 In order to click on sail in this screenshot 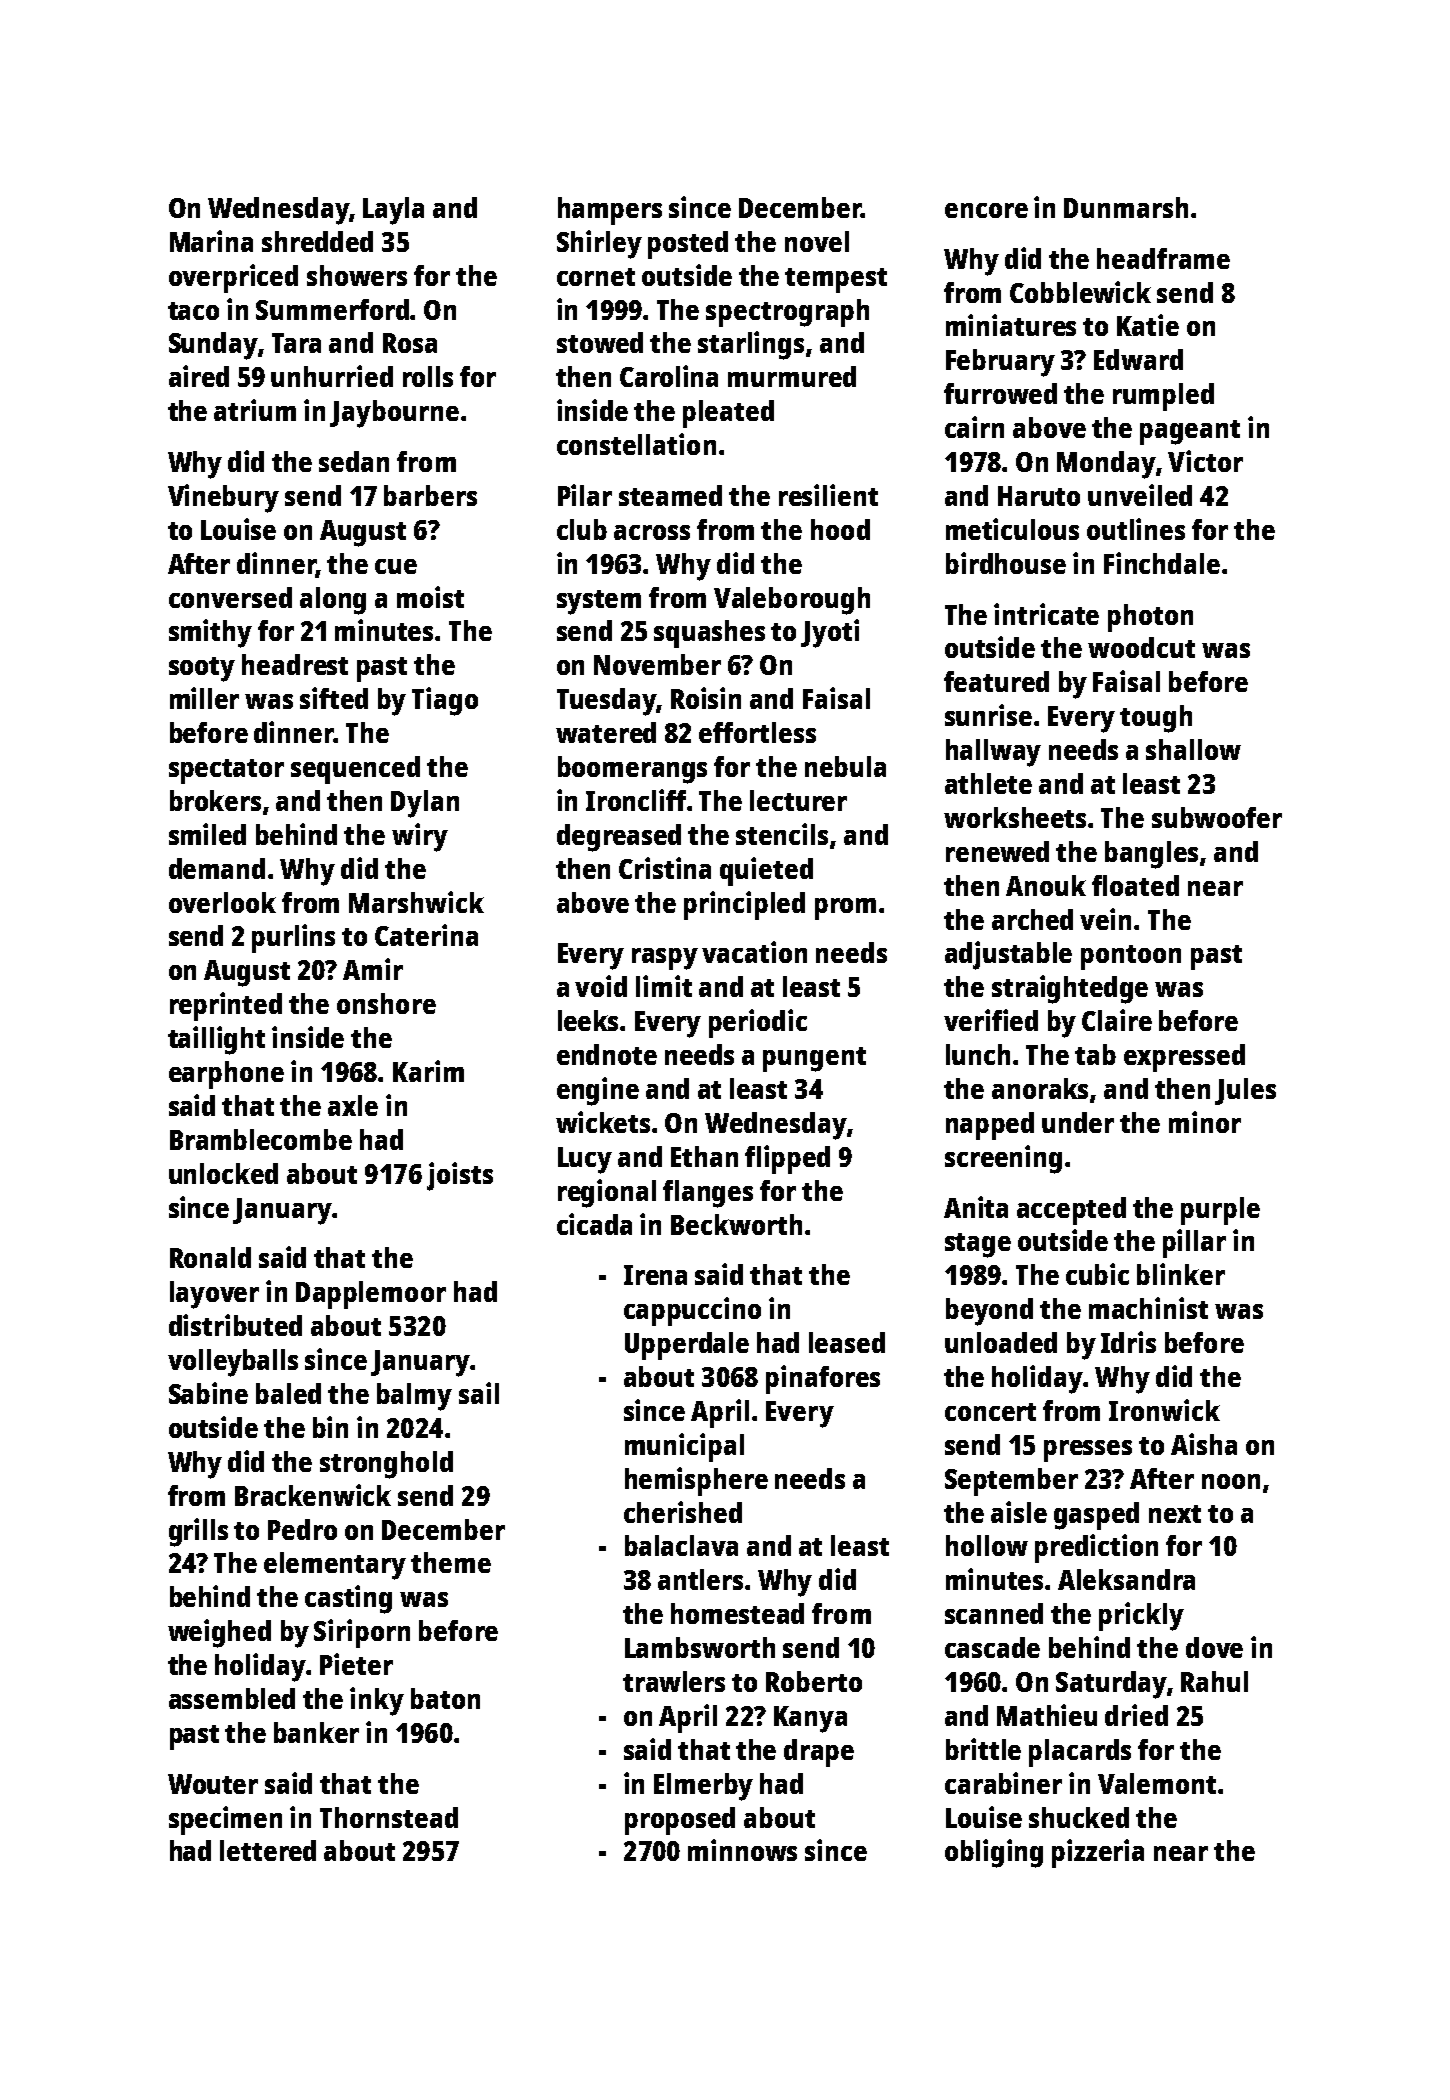, I will do `click(479, 1393)`.
